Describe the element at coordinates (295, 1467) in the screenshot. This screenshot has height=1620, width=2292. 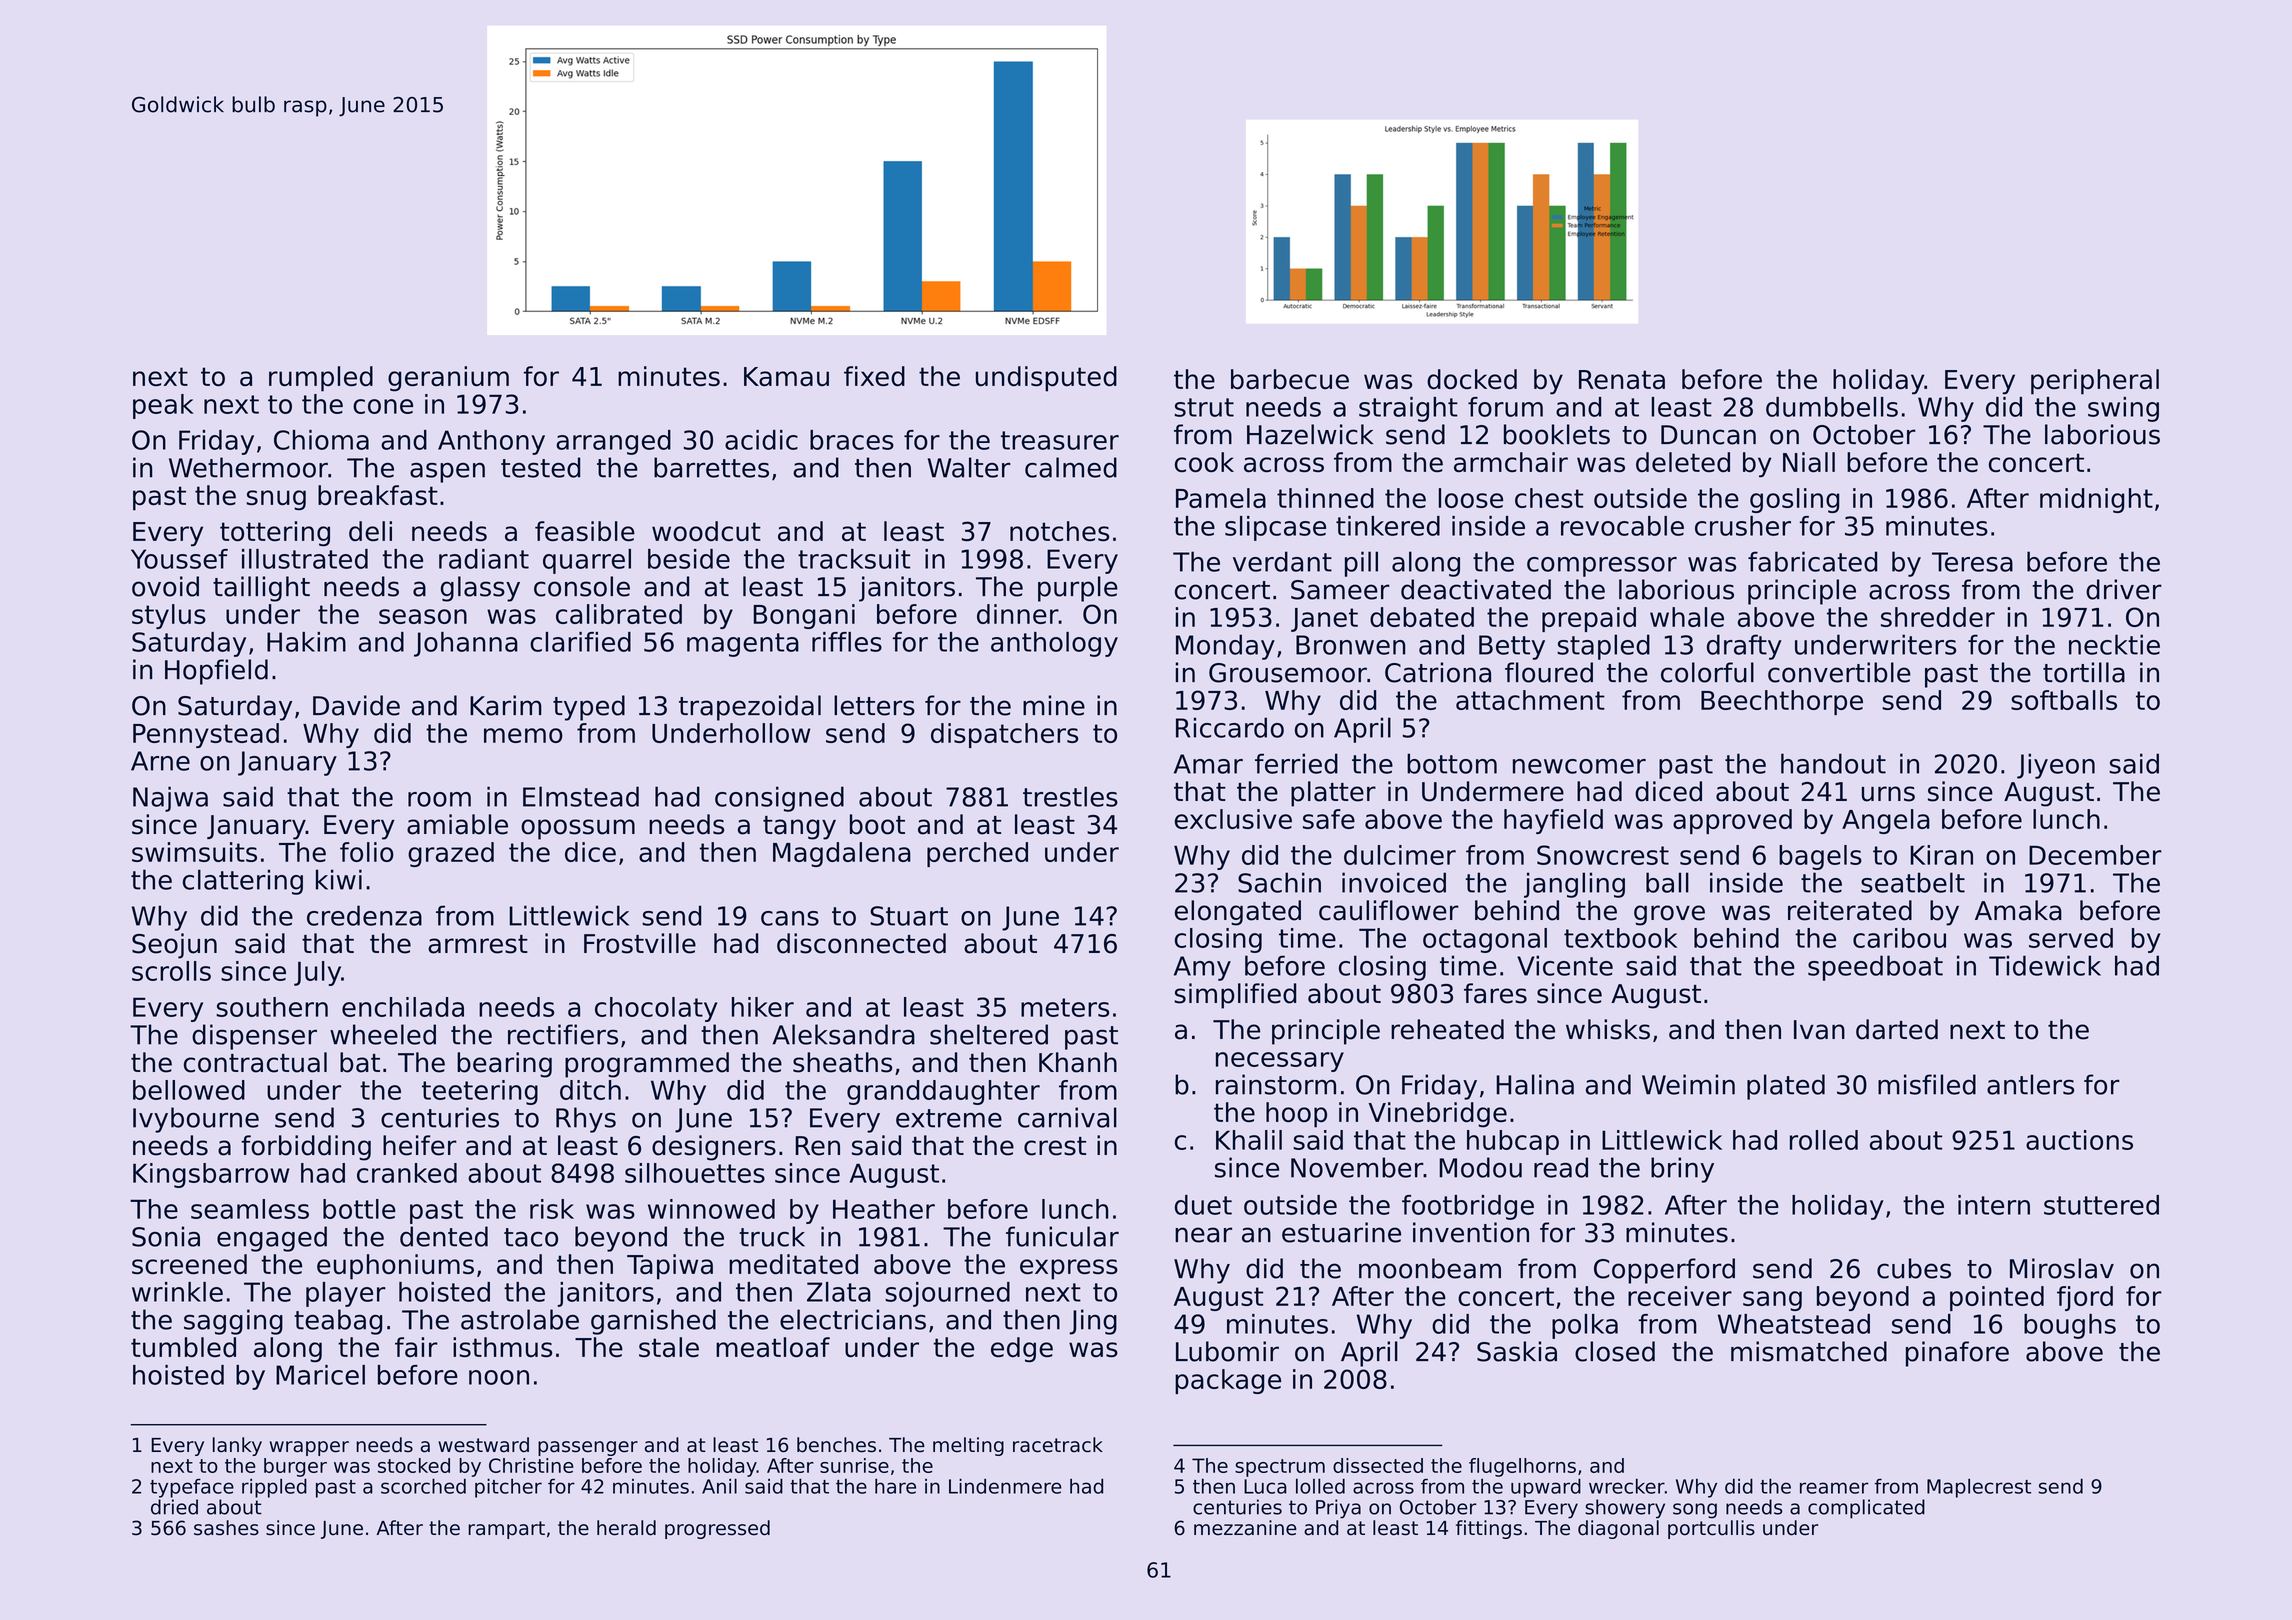
I see `burger` at that location.
